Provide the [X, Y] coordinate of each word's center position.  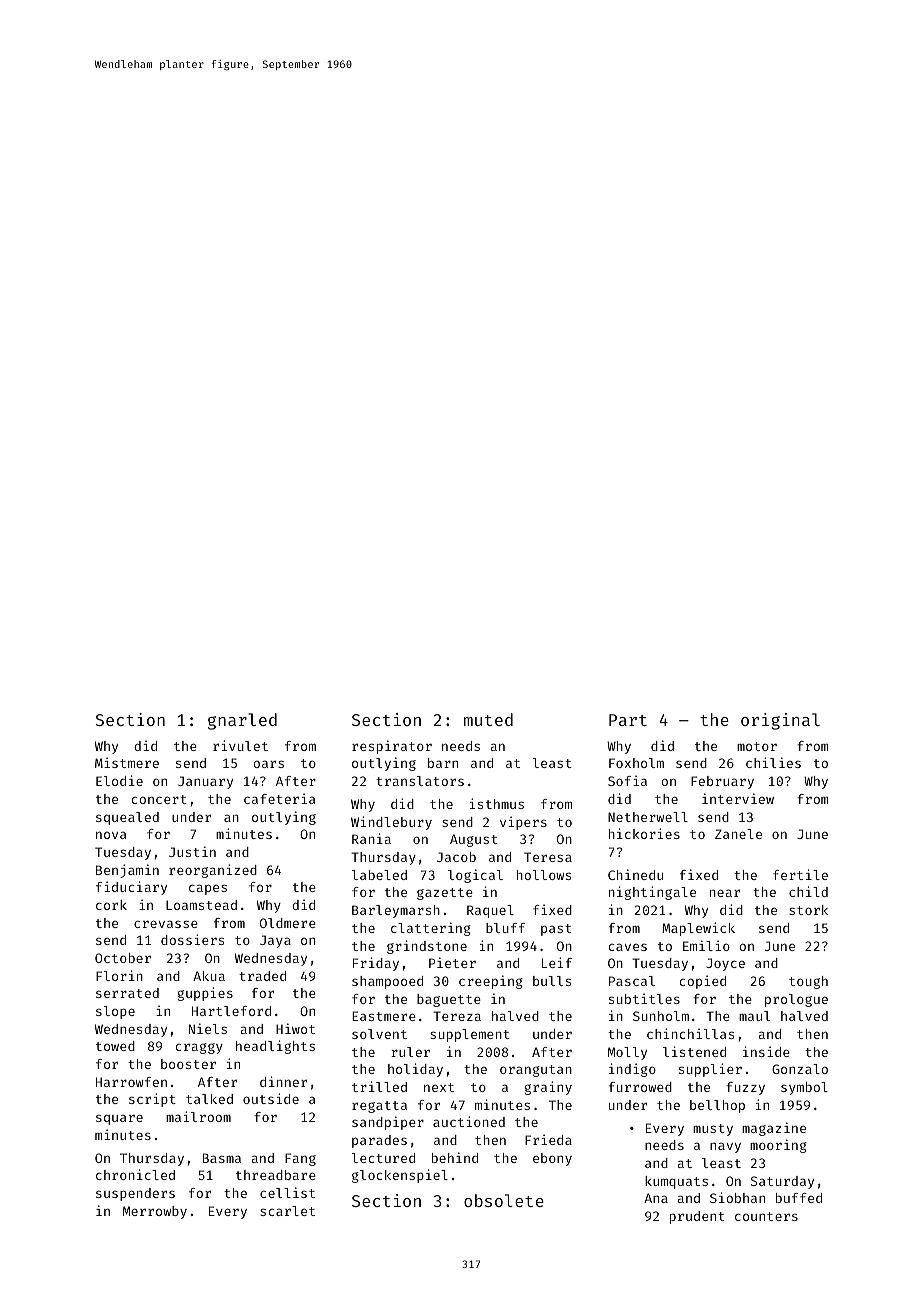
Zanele [738, 834]
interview [738, 798]
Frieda [548, 1139]
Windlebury [391, 823]
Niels [208, 1028]
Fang [300, 1159]
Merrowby [155, 1212]
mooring [778, 1146]
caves [628, 947]
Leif [557, 962]
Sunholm [661, 1016]
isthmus [497, 803]
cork [111, 905]
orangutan [536, 1071]
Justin [192, 851]
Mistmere [127, 762]
